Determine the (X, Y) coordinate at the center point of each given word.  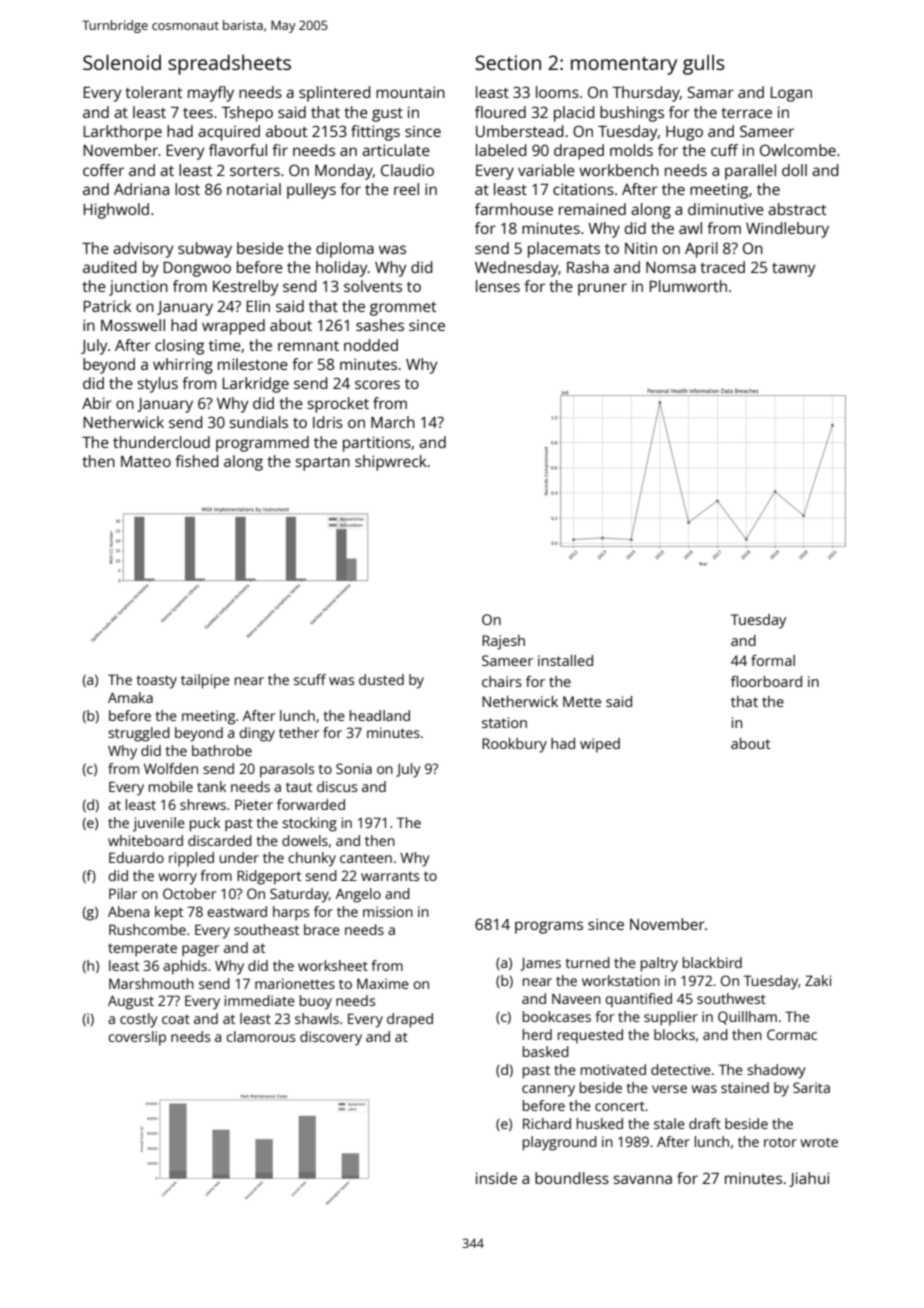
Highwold (116, 211)
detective (681, 1069)
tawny (793, 270)
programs (549, 927)
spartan (323, 464)
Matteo (146, 461)
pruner (602, 289)
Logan (791, 94)
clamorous (260, 1036)
